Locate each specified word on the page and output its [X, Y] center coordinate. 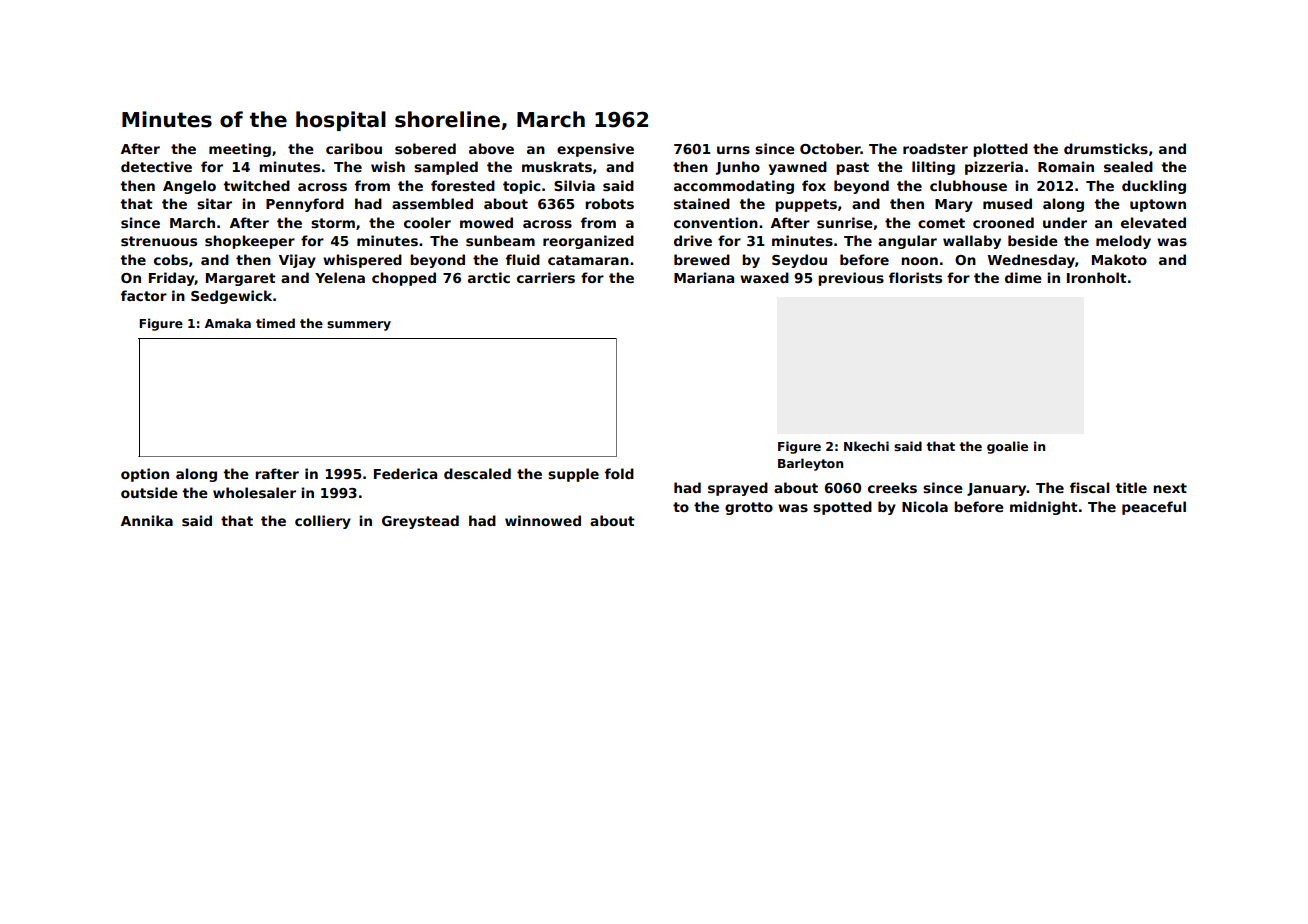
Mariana [704, 277]
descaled [477, 473]
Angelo [189, 187]
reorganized [588, 242]
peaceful [1154, 508]
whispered [362, 261]
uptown [1158, 205]
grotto [749, 508]
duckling [1154, 187]
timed [275, 323]
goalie [1007, 447]
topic [521, 187]
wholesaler [254, 492]
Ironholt [1097, 277]
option [145, 475]
